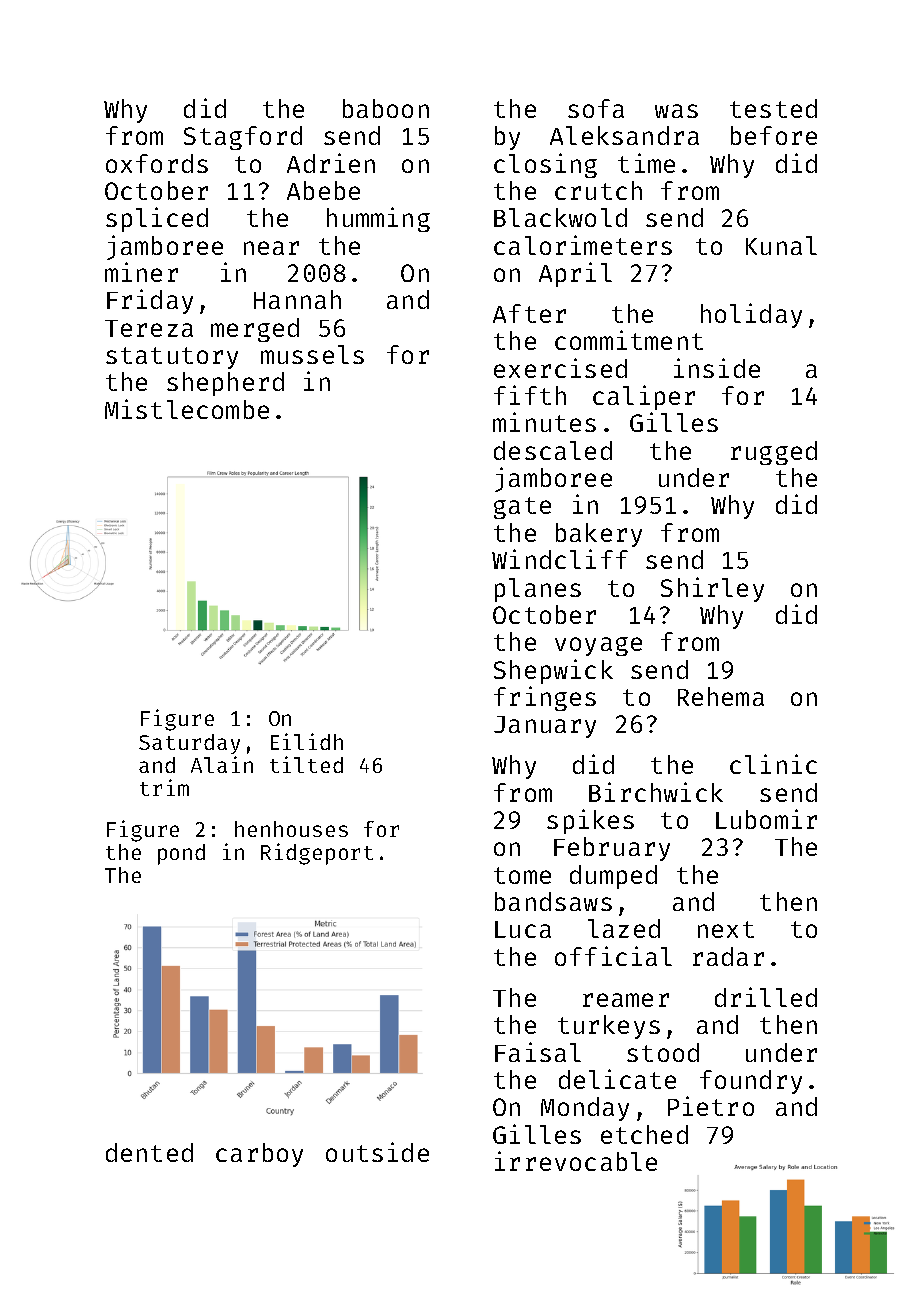 The width and height of the screenshot is (924, 1311). What do you see at coordinates (773, 108) in the screenshot?
I see `tested` at bounding box center [773, 108].
